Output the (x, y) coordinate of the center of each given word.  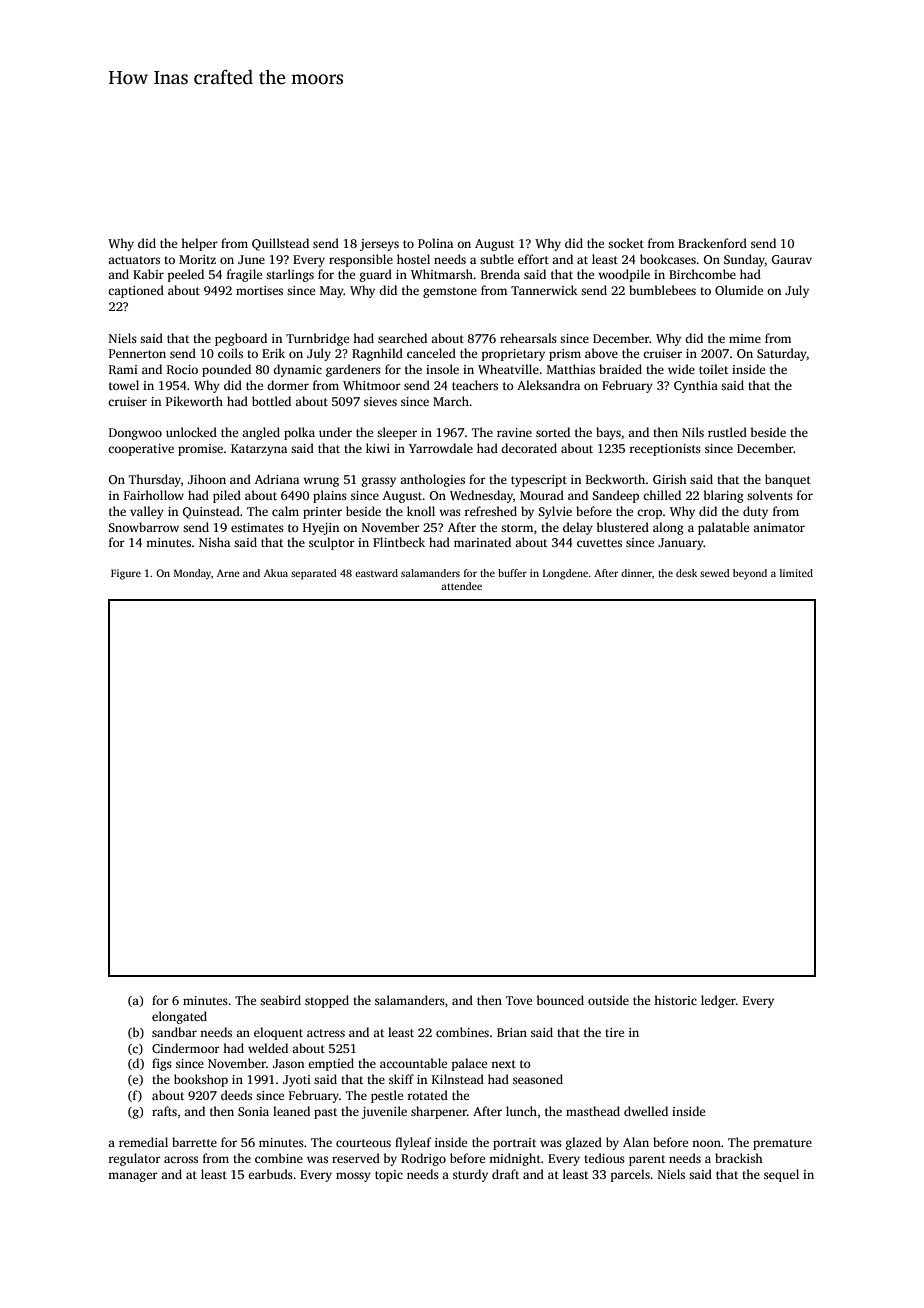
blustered (623, 527)
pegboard (241, 339)
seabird (280, 1000)
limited (796, 573)
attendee (461, 586)
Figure (126, 574)
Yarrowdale (441, 448)
